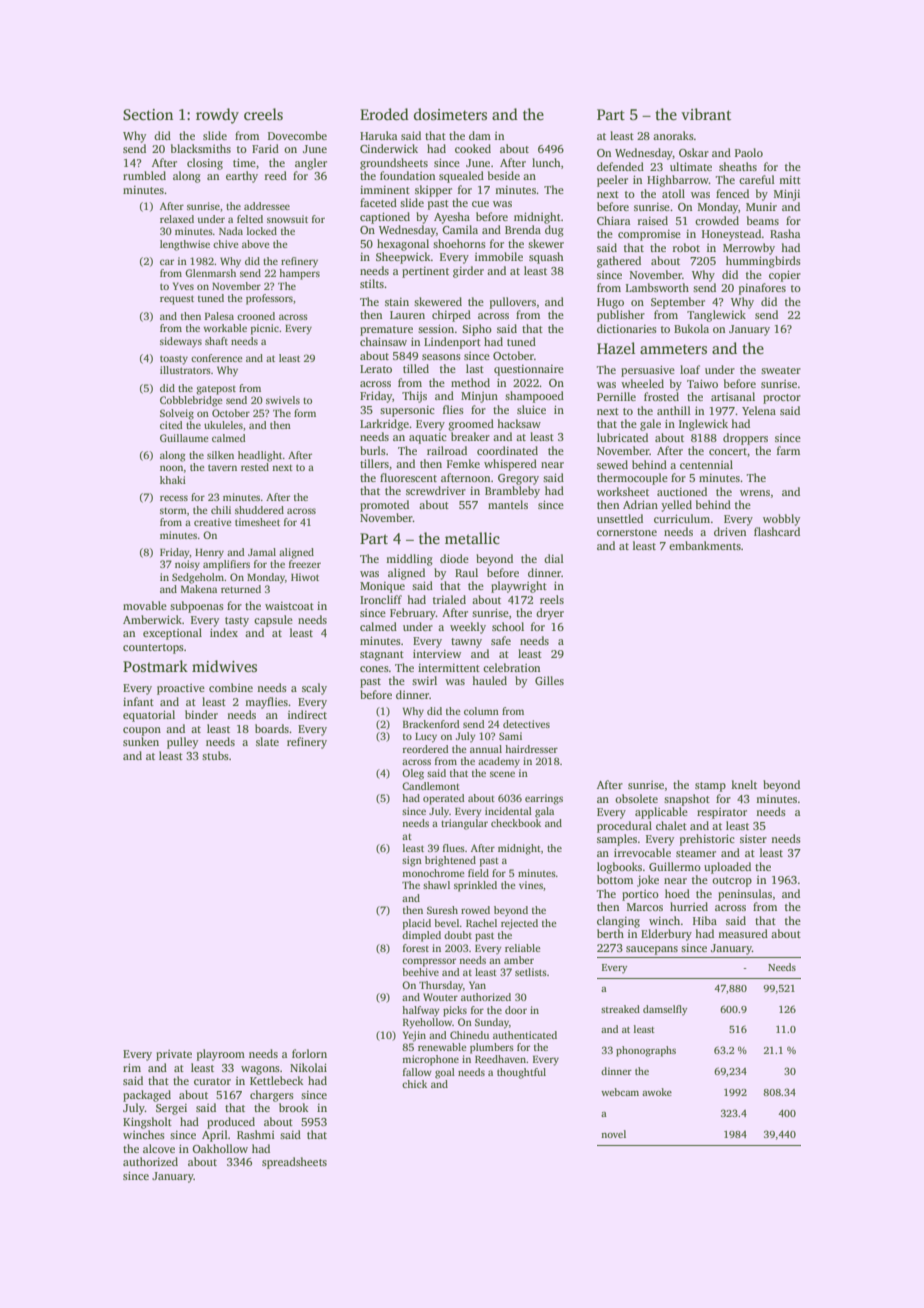 The height and width of the screenshot is (1308, 924). I want to click on beehive, so click(420, 972).
